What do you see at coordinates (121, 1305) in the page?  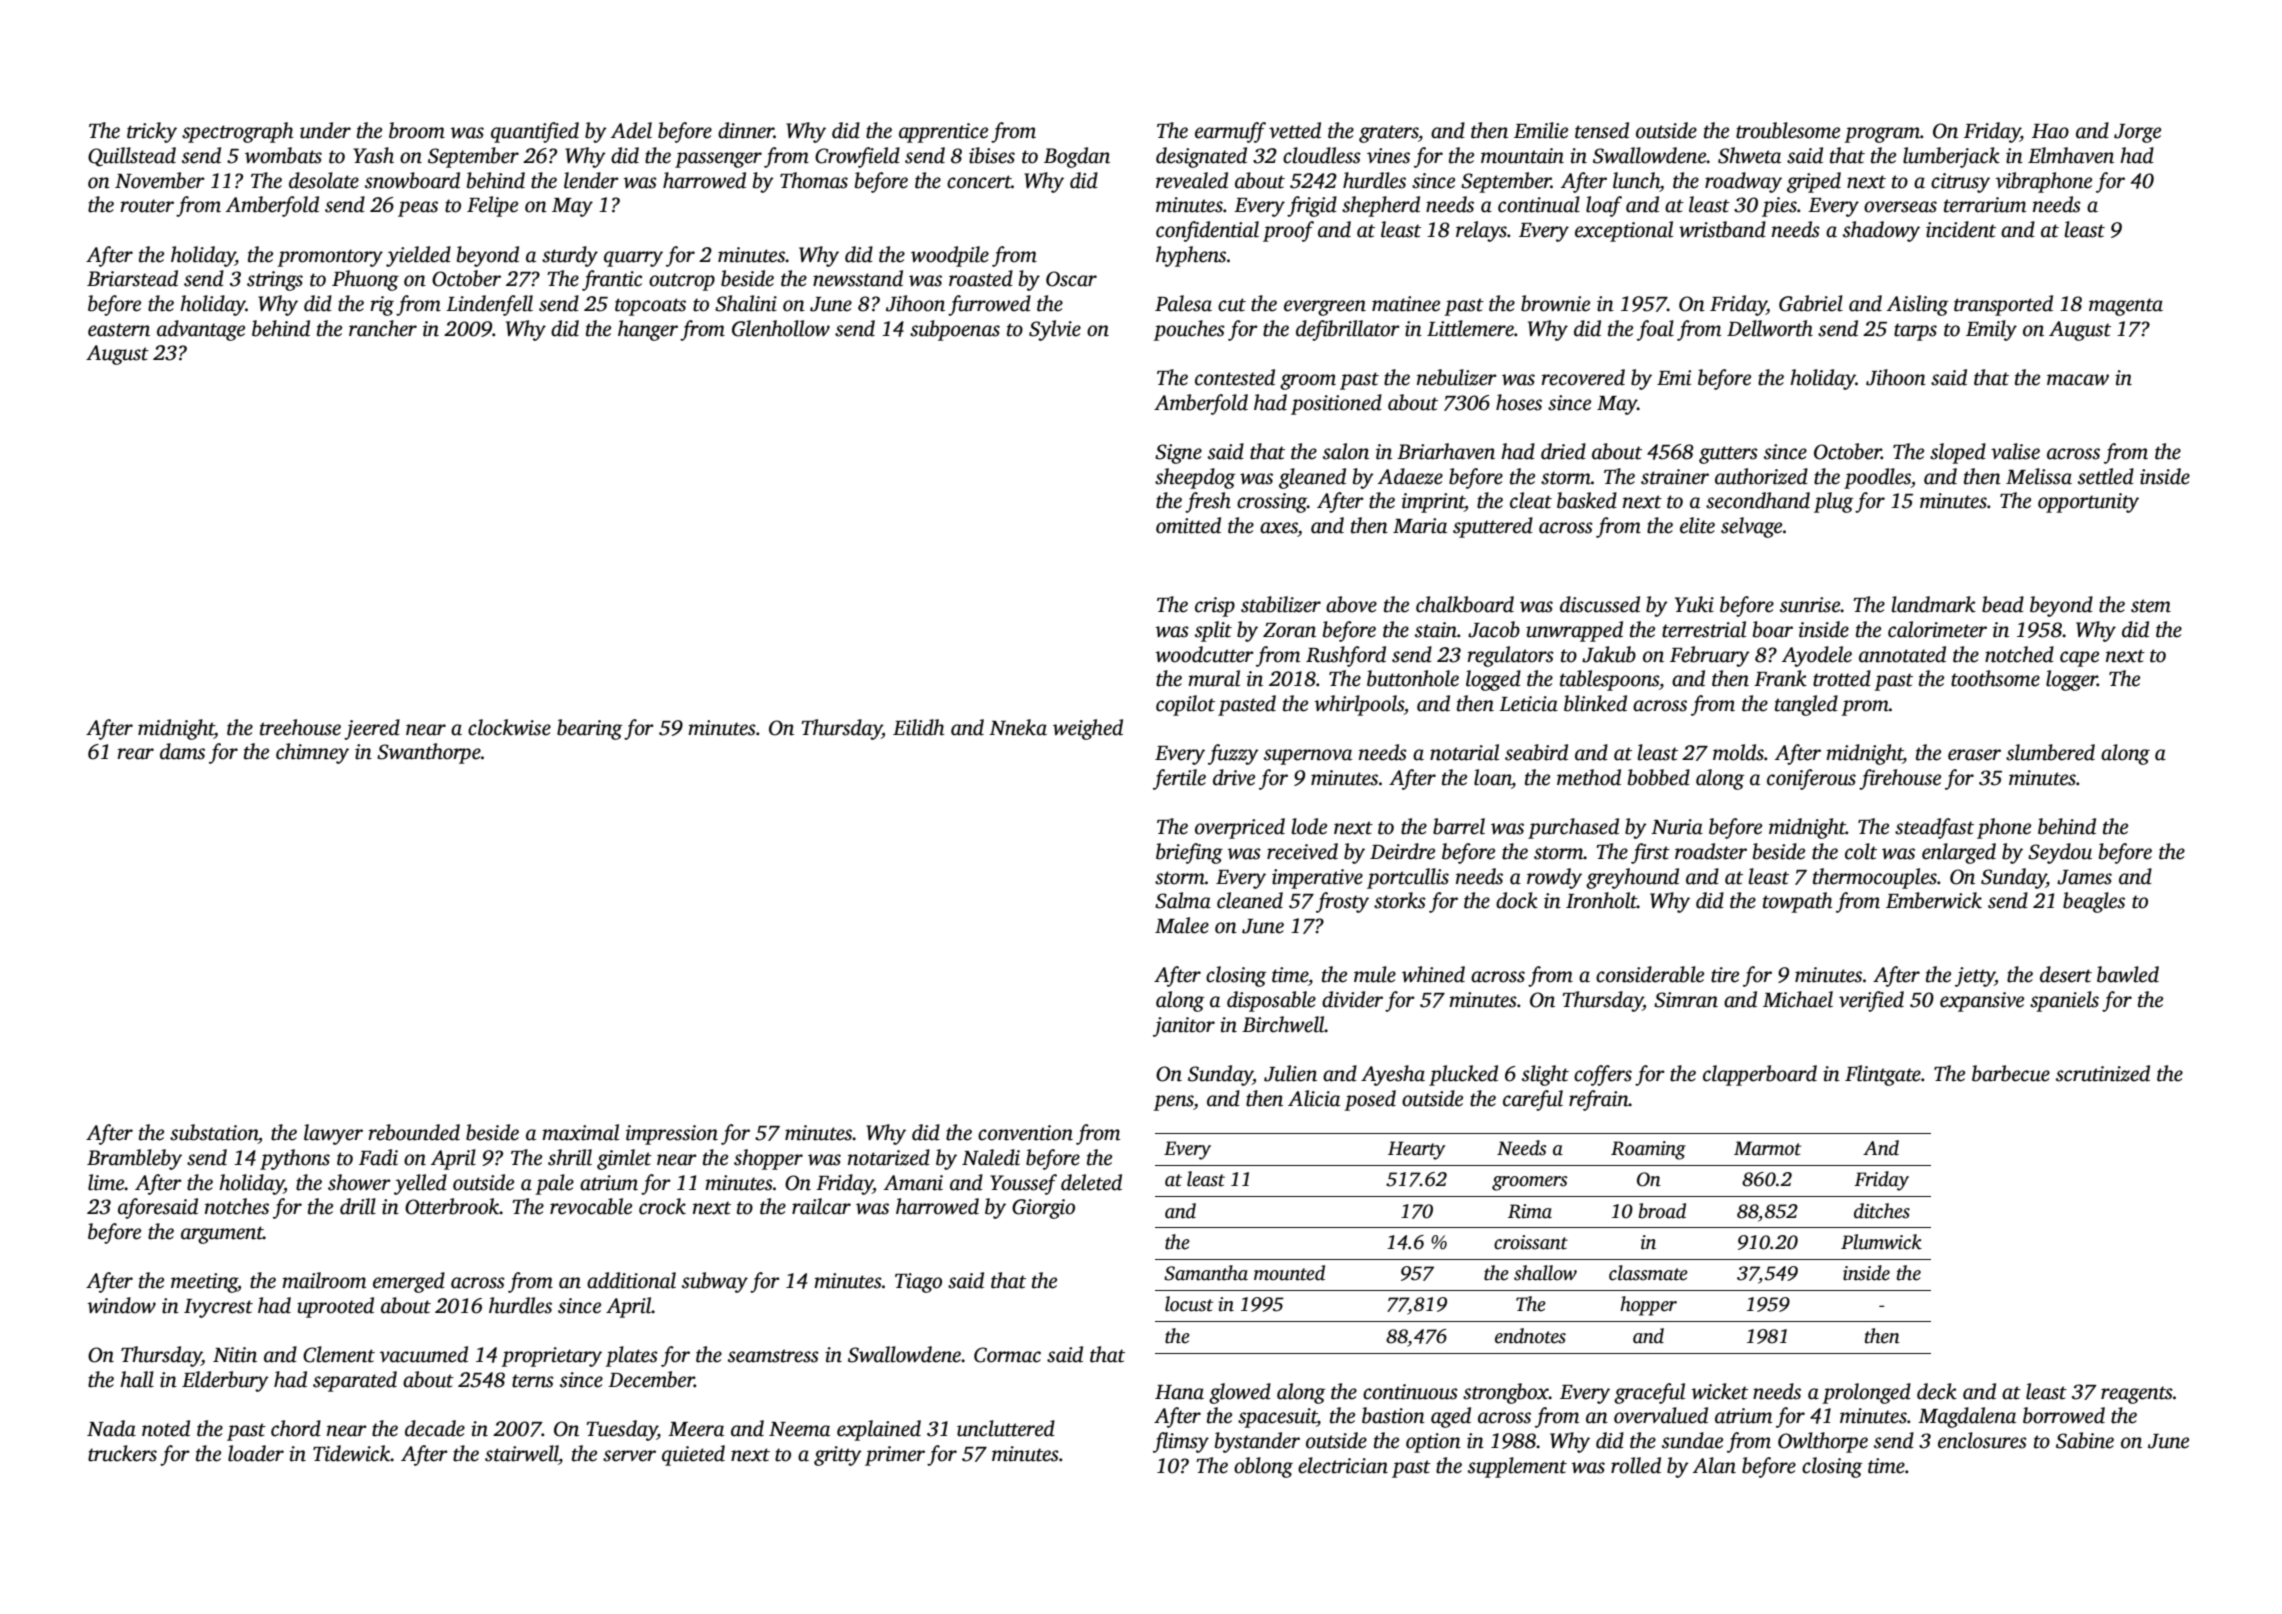 I see `window` at bounding box center [121, 1305].
